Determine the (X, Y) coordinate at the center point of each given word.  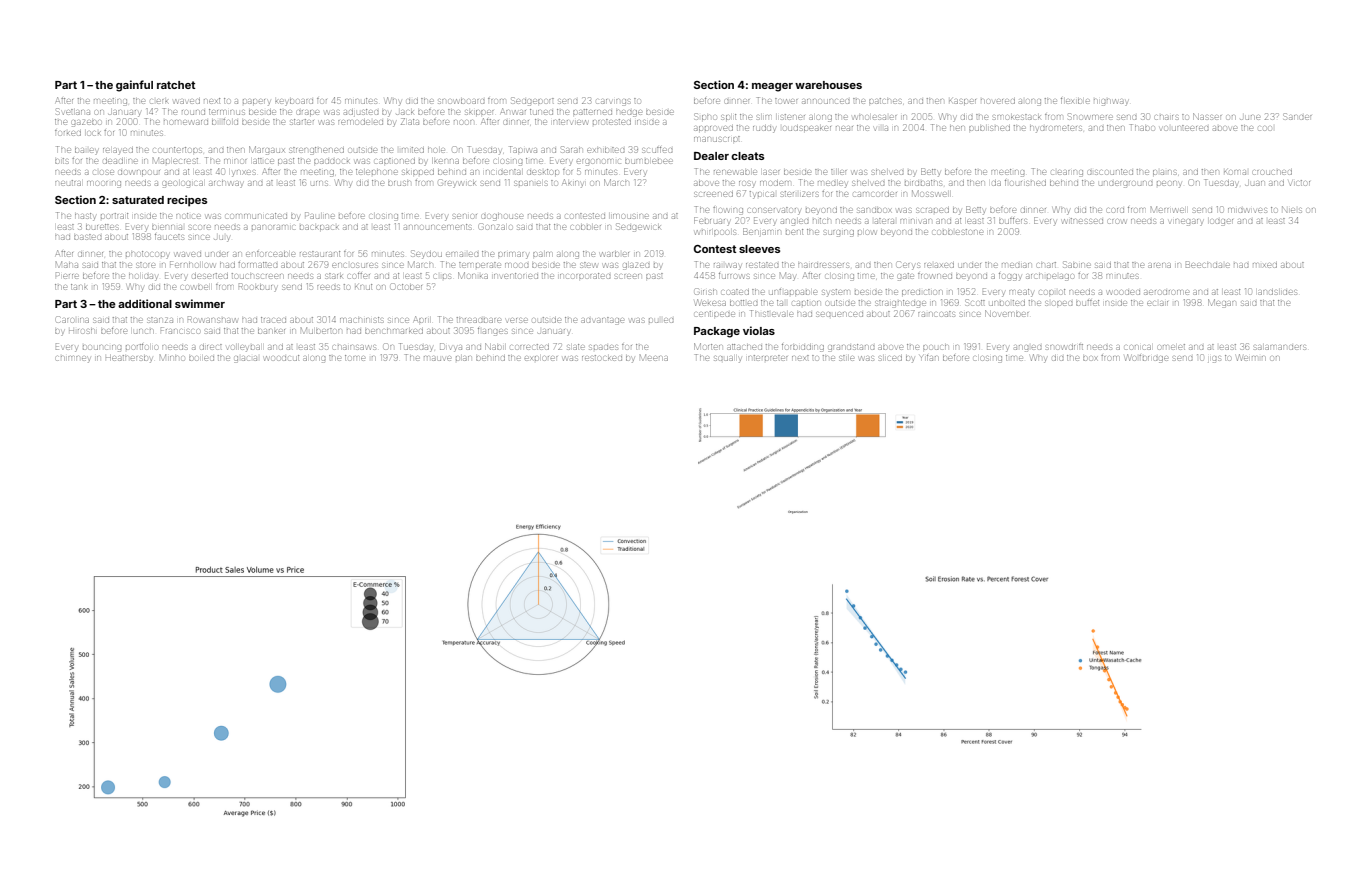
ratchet (176, 85)
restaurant (320, 254)
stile (846, 358)
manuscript (717, 139)
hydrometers (1056, 129)
